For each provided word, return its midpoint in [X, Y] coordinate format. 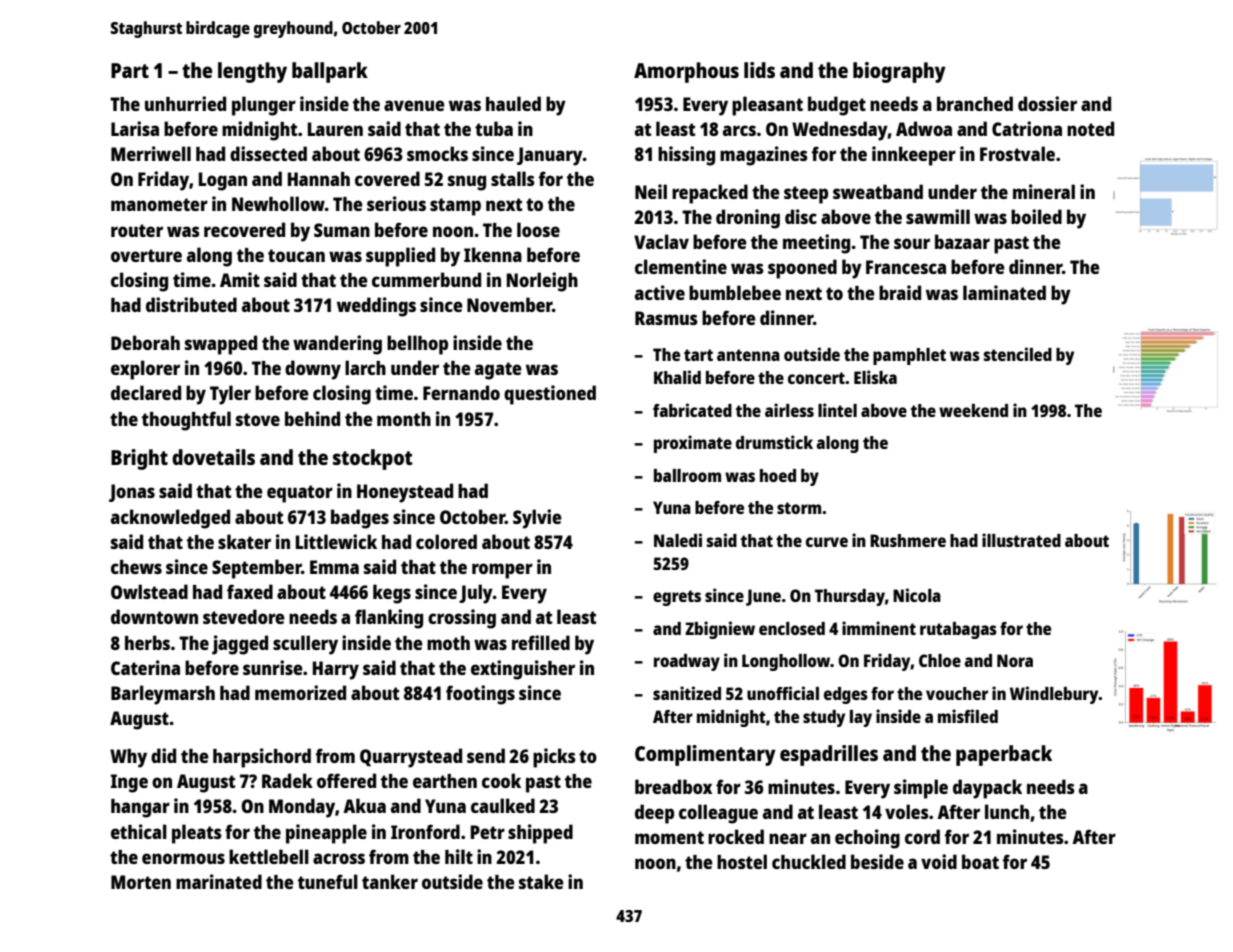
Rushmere [908, 540]
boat [980, 861]
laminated [1004, 292]
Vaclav [661, 241]
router [137, 230]
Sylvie [537, 519]
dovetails [213, 457]
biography [899, 72]
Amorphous [686, 72]
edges [846, 695]
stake [541, 881]
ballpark [330, 72]
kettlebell [269, 856]
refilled [541, 642]
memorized [300, 692]
